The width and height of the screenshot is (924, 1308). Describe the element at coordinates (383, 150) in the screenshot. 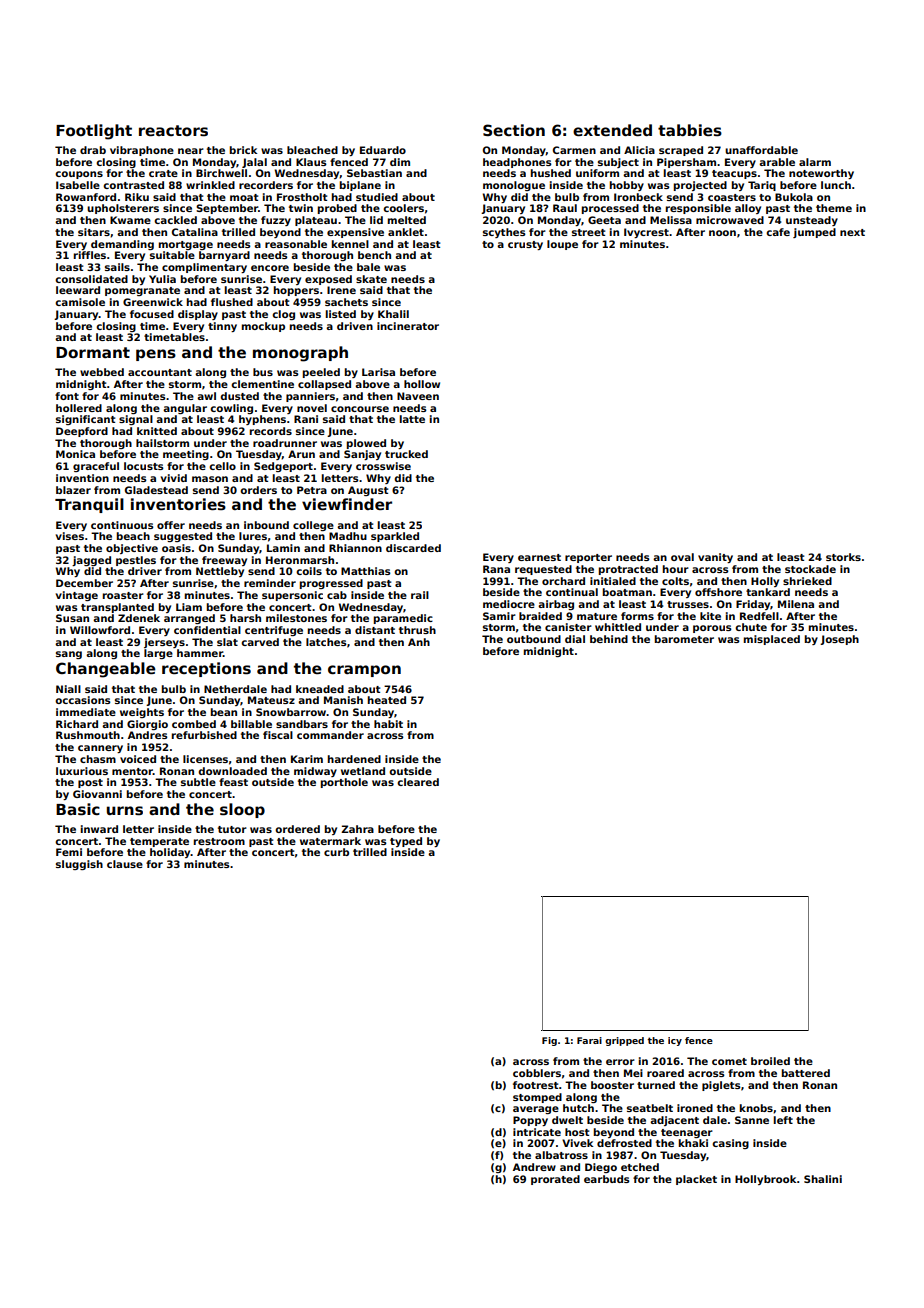

I see `Eduardo` at that location.
